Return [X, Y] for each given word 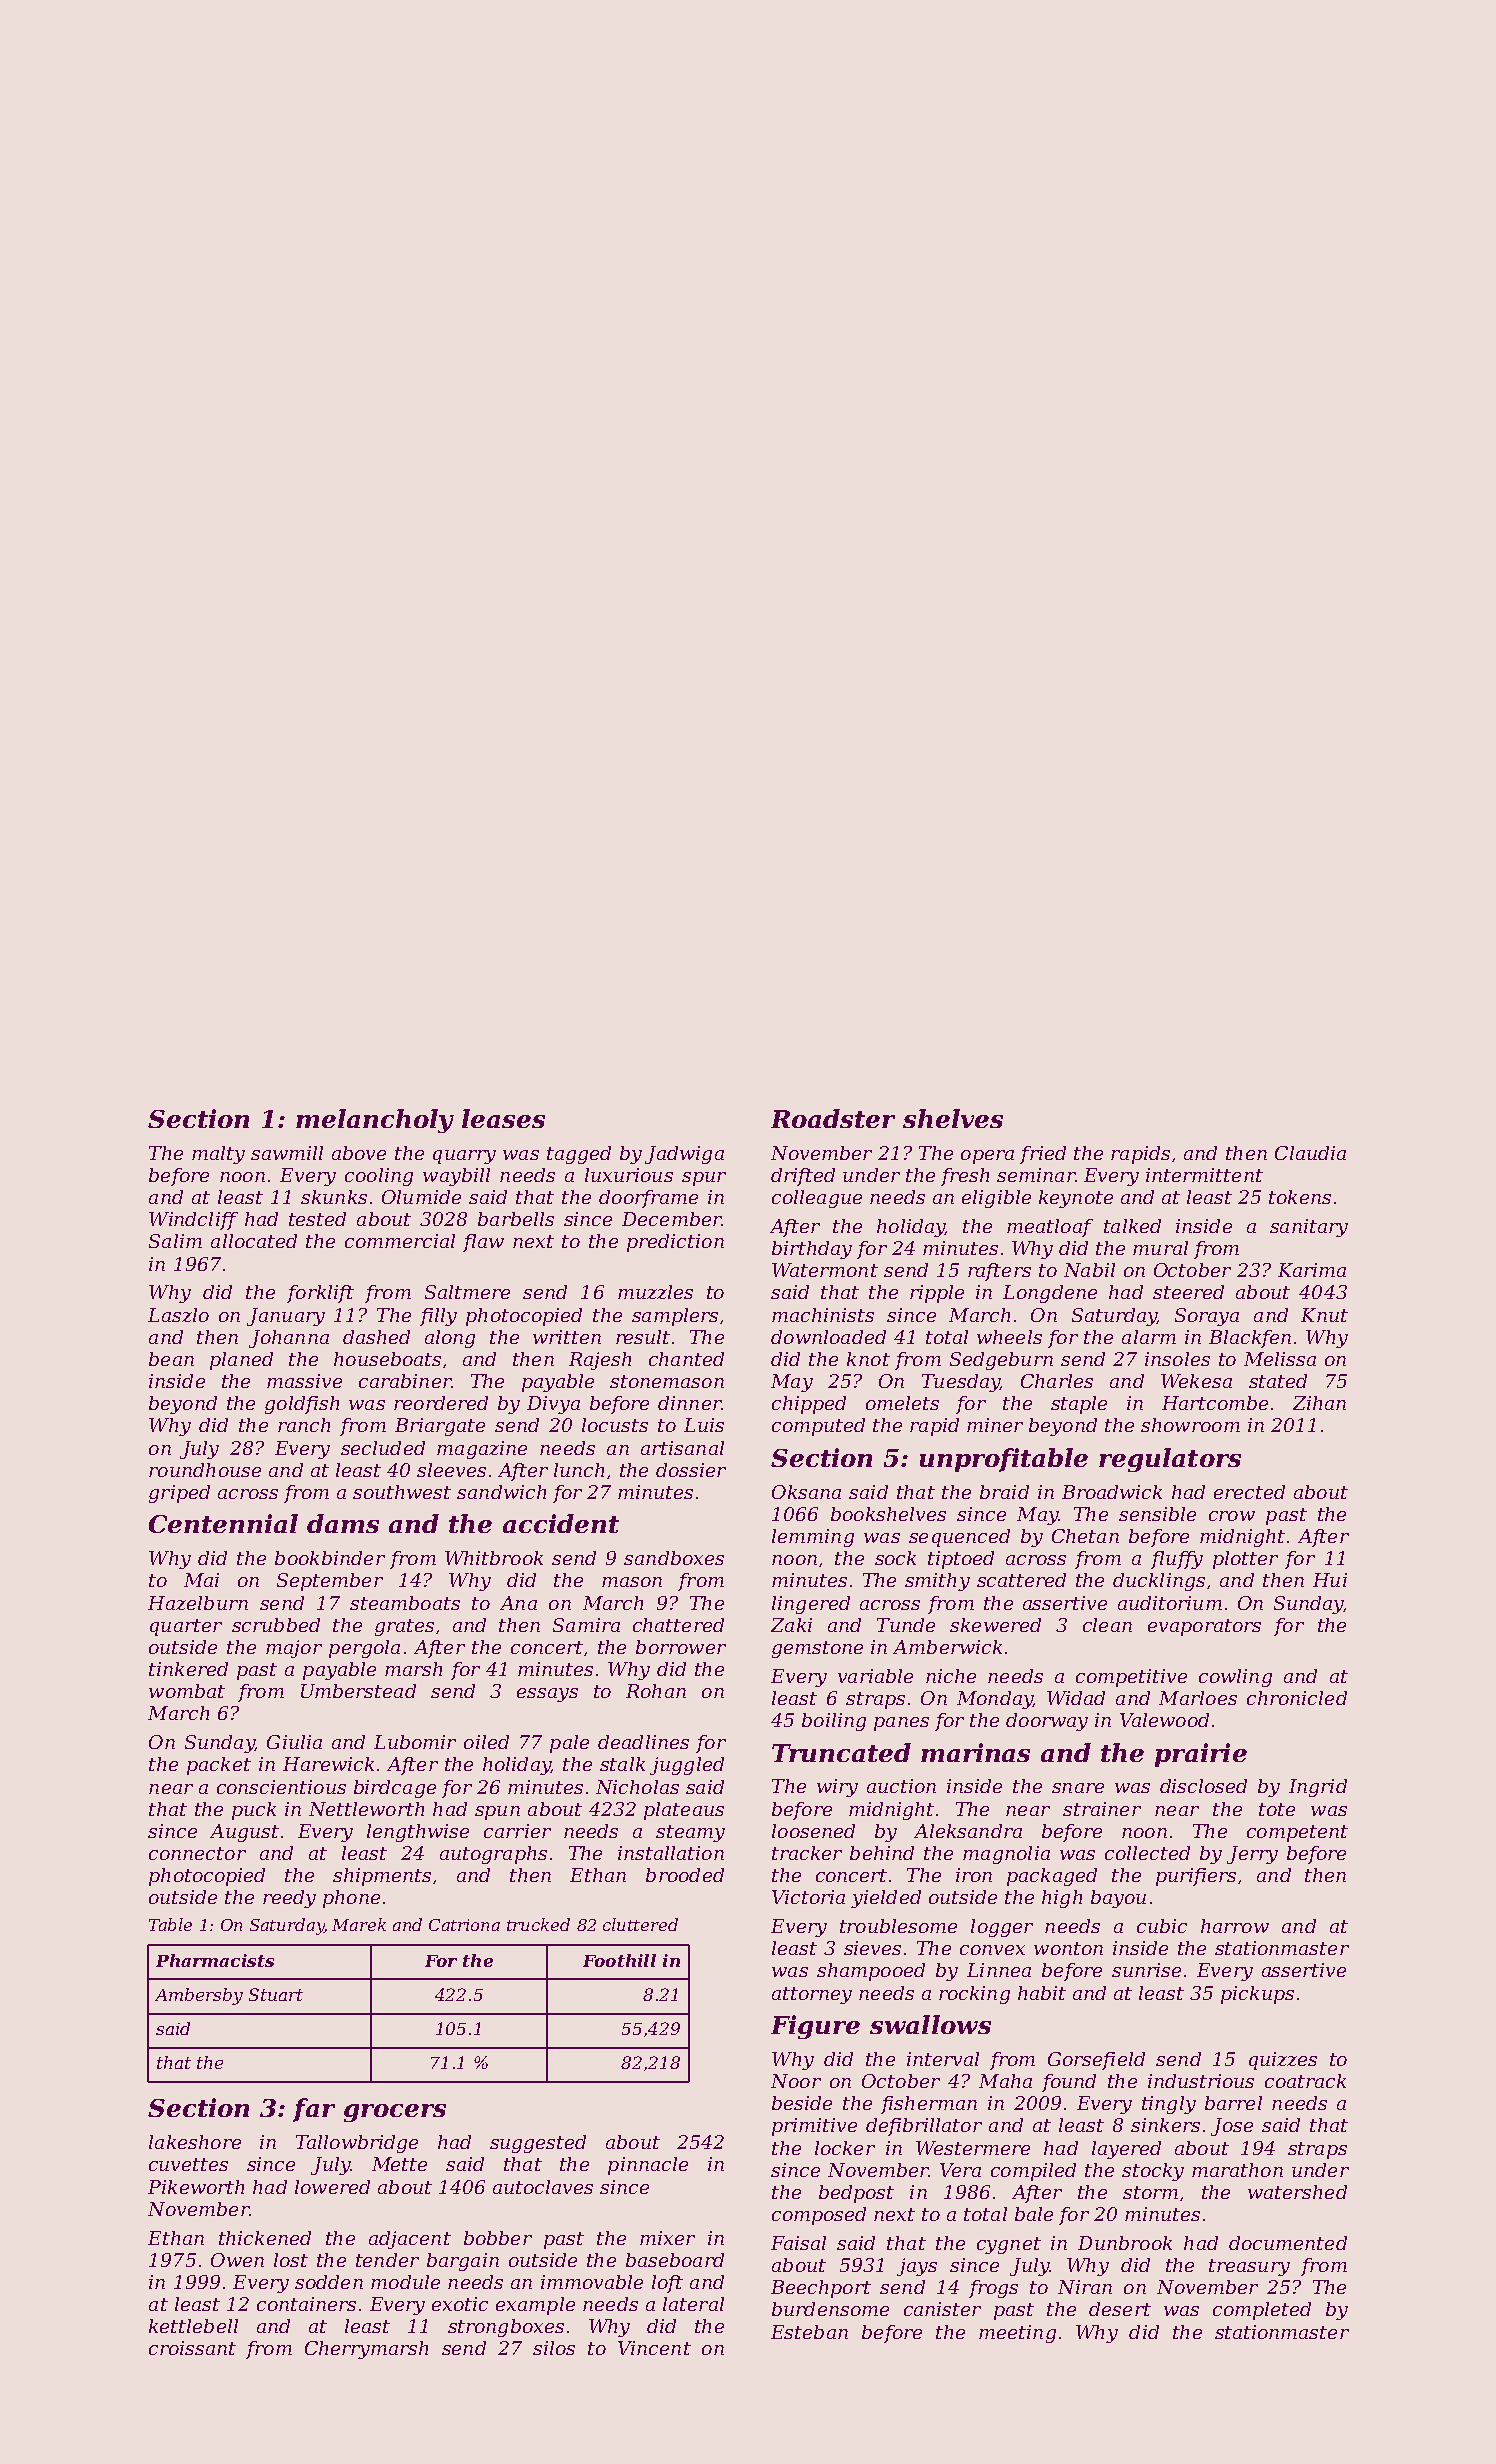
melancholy [375, 1121]
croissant [192, 2348]
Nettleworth [366, 1809]
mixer [667, 2238]
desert [1120, 2309]
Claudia [1310, 1153]
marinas [975, 1752]
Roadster [833, 1118]
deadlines [643, 1742]
